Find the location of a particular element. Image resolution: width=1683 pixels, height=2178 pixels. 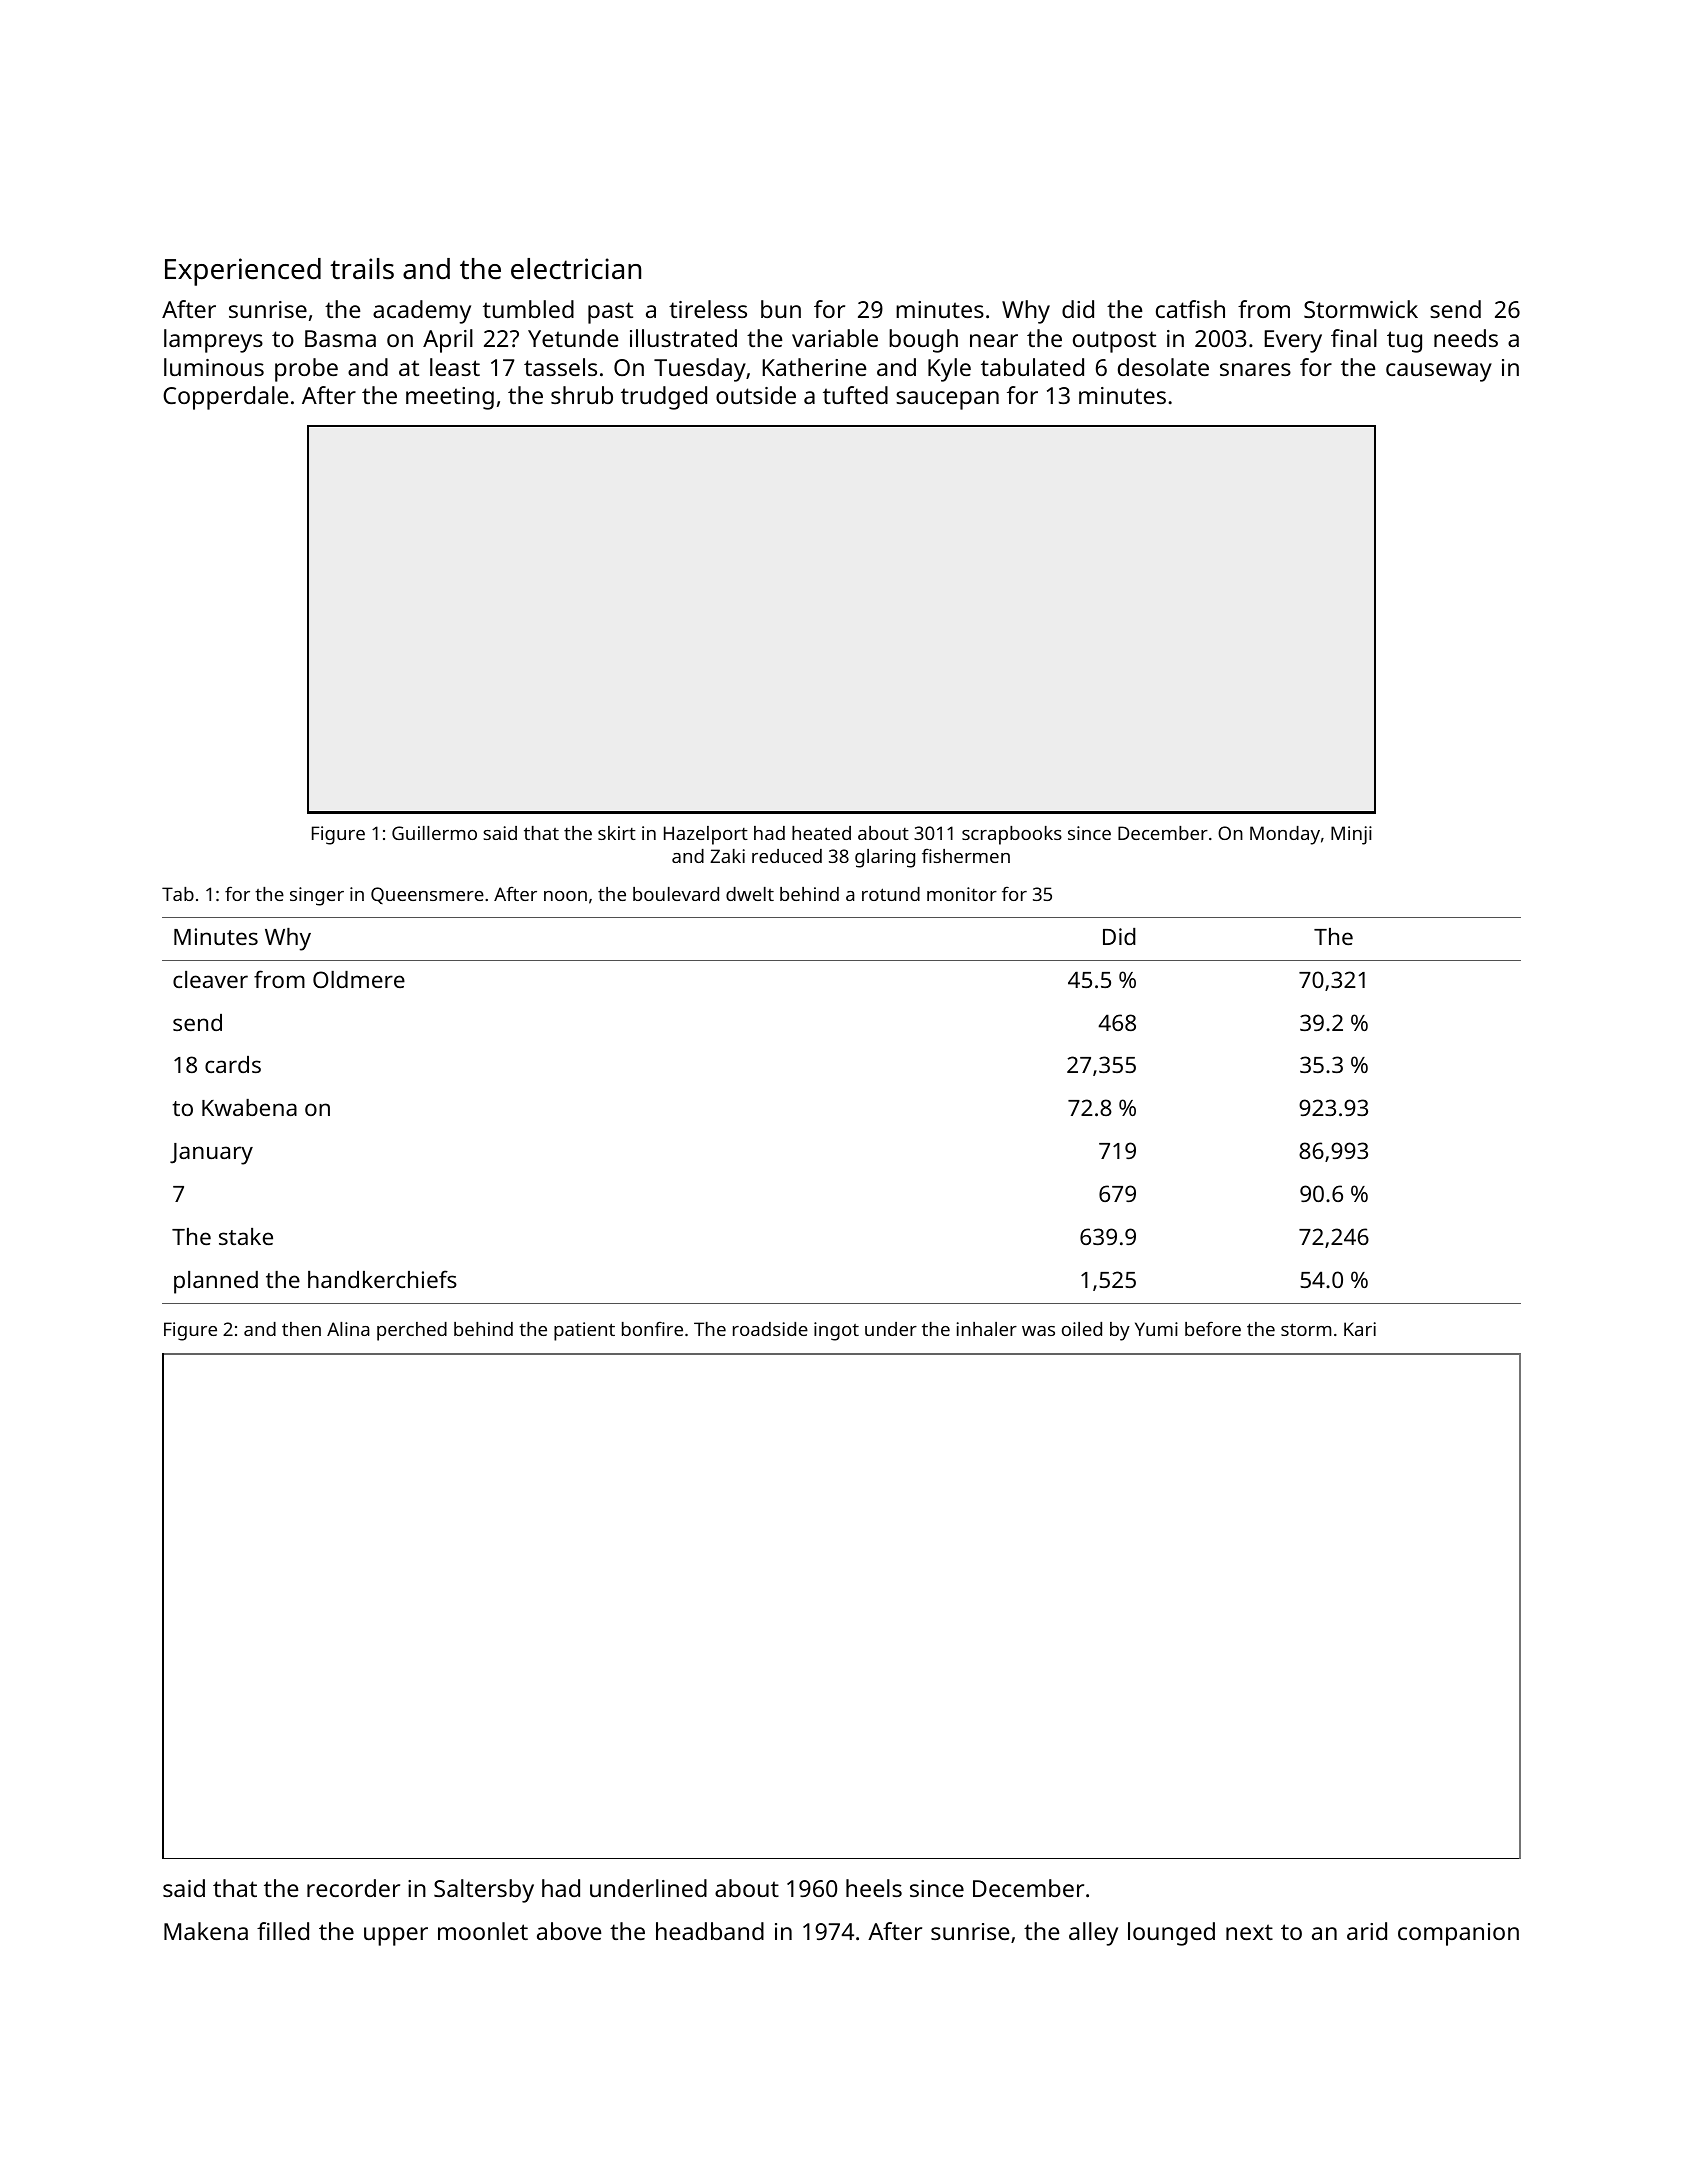

inhaler is located at coordinates (987, 1329).
